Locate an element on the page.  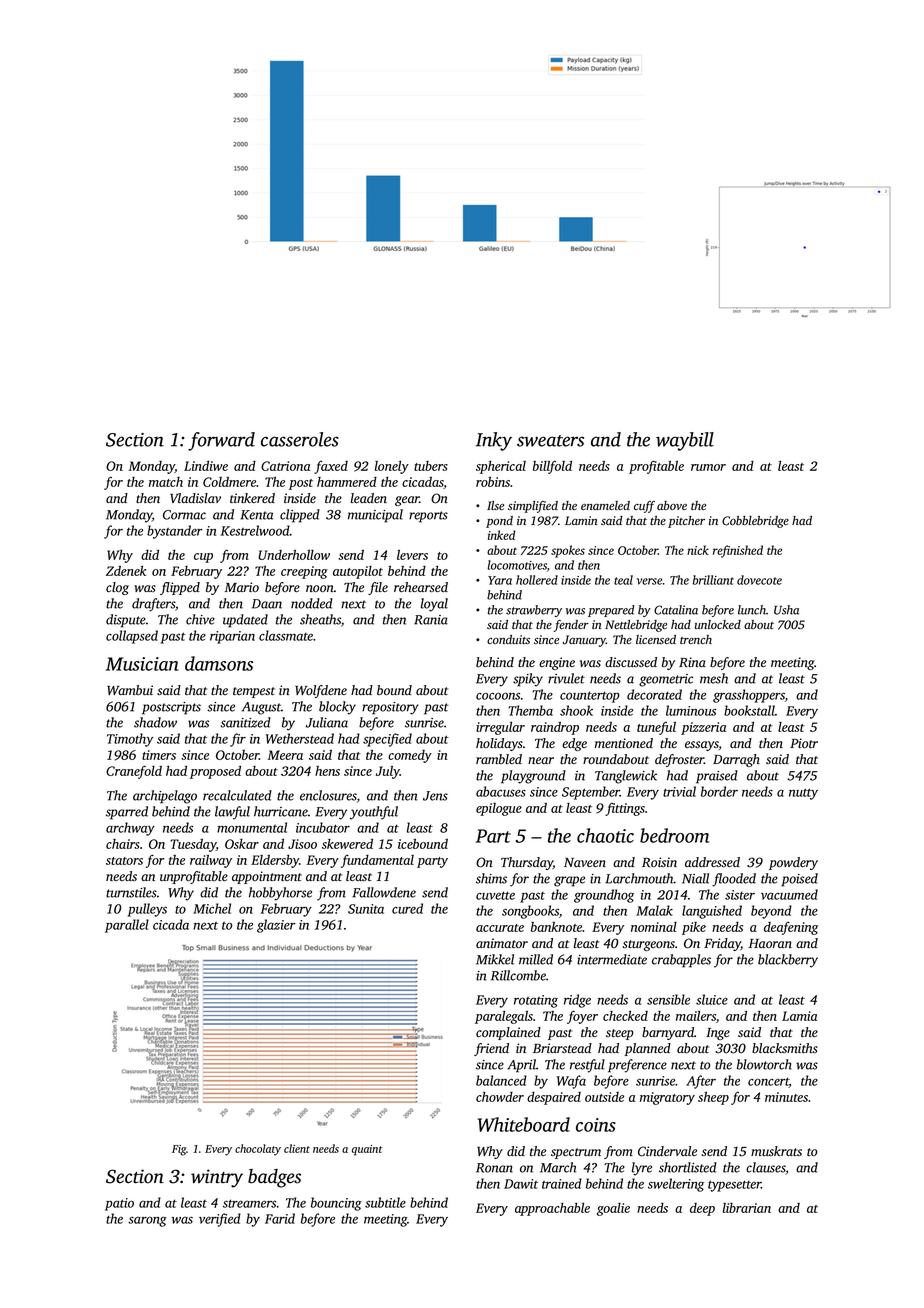
stators is located at coordinates (124, 861).
